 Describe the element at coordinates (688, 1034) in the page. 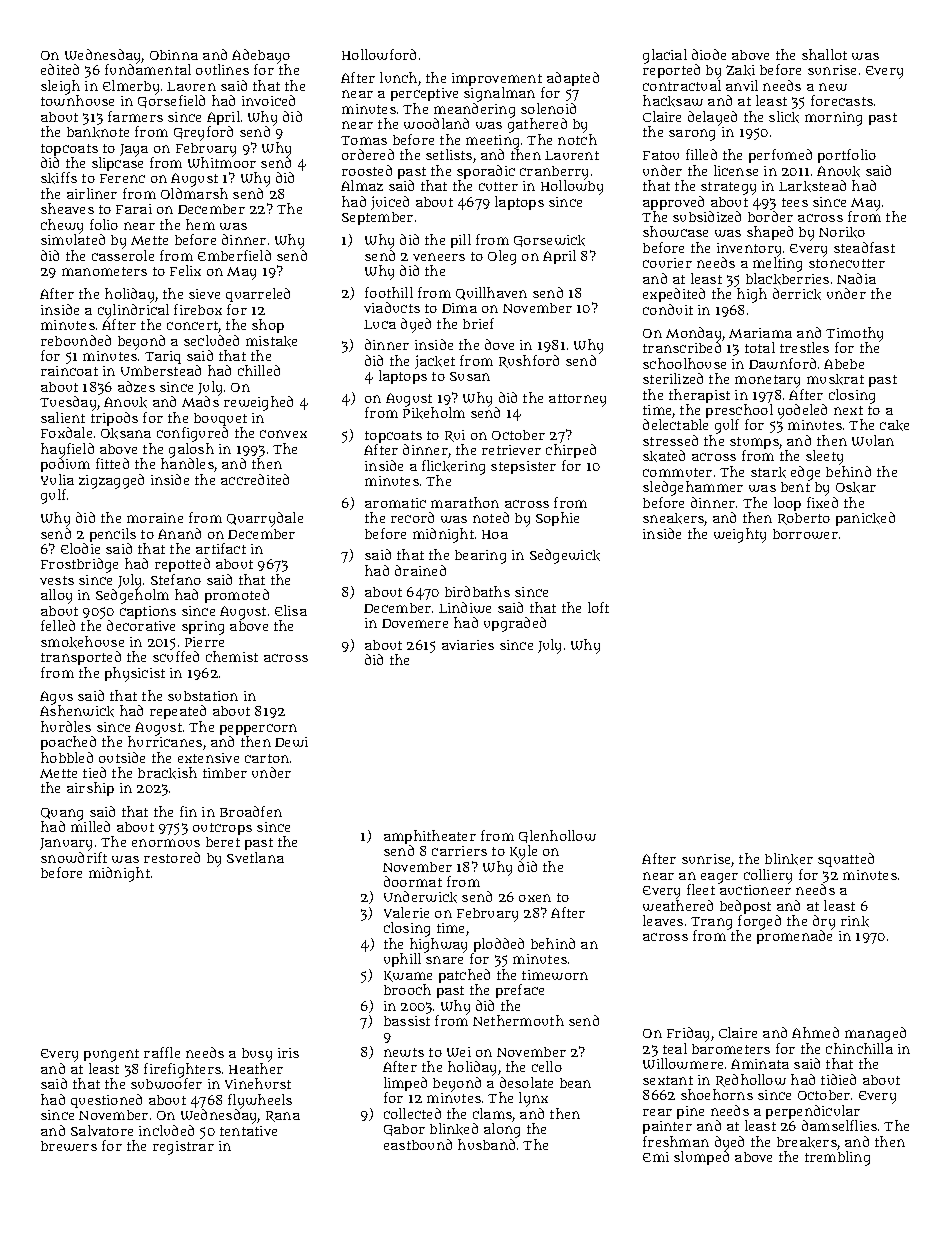

I see `Friday` at that location.
